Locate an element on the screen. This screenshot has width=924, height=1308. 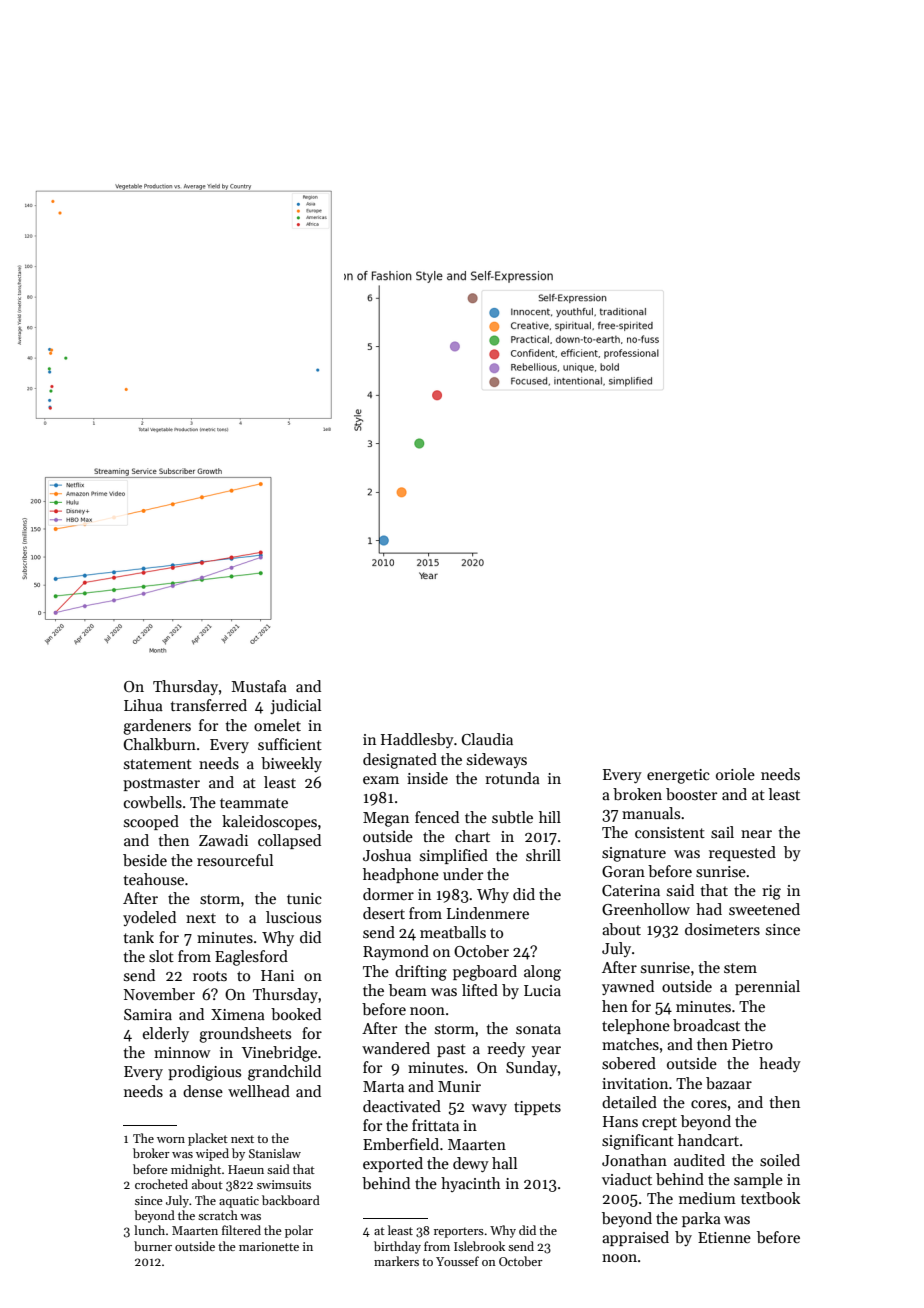
gardeners is located at coordinates (157, 727).
